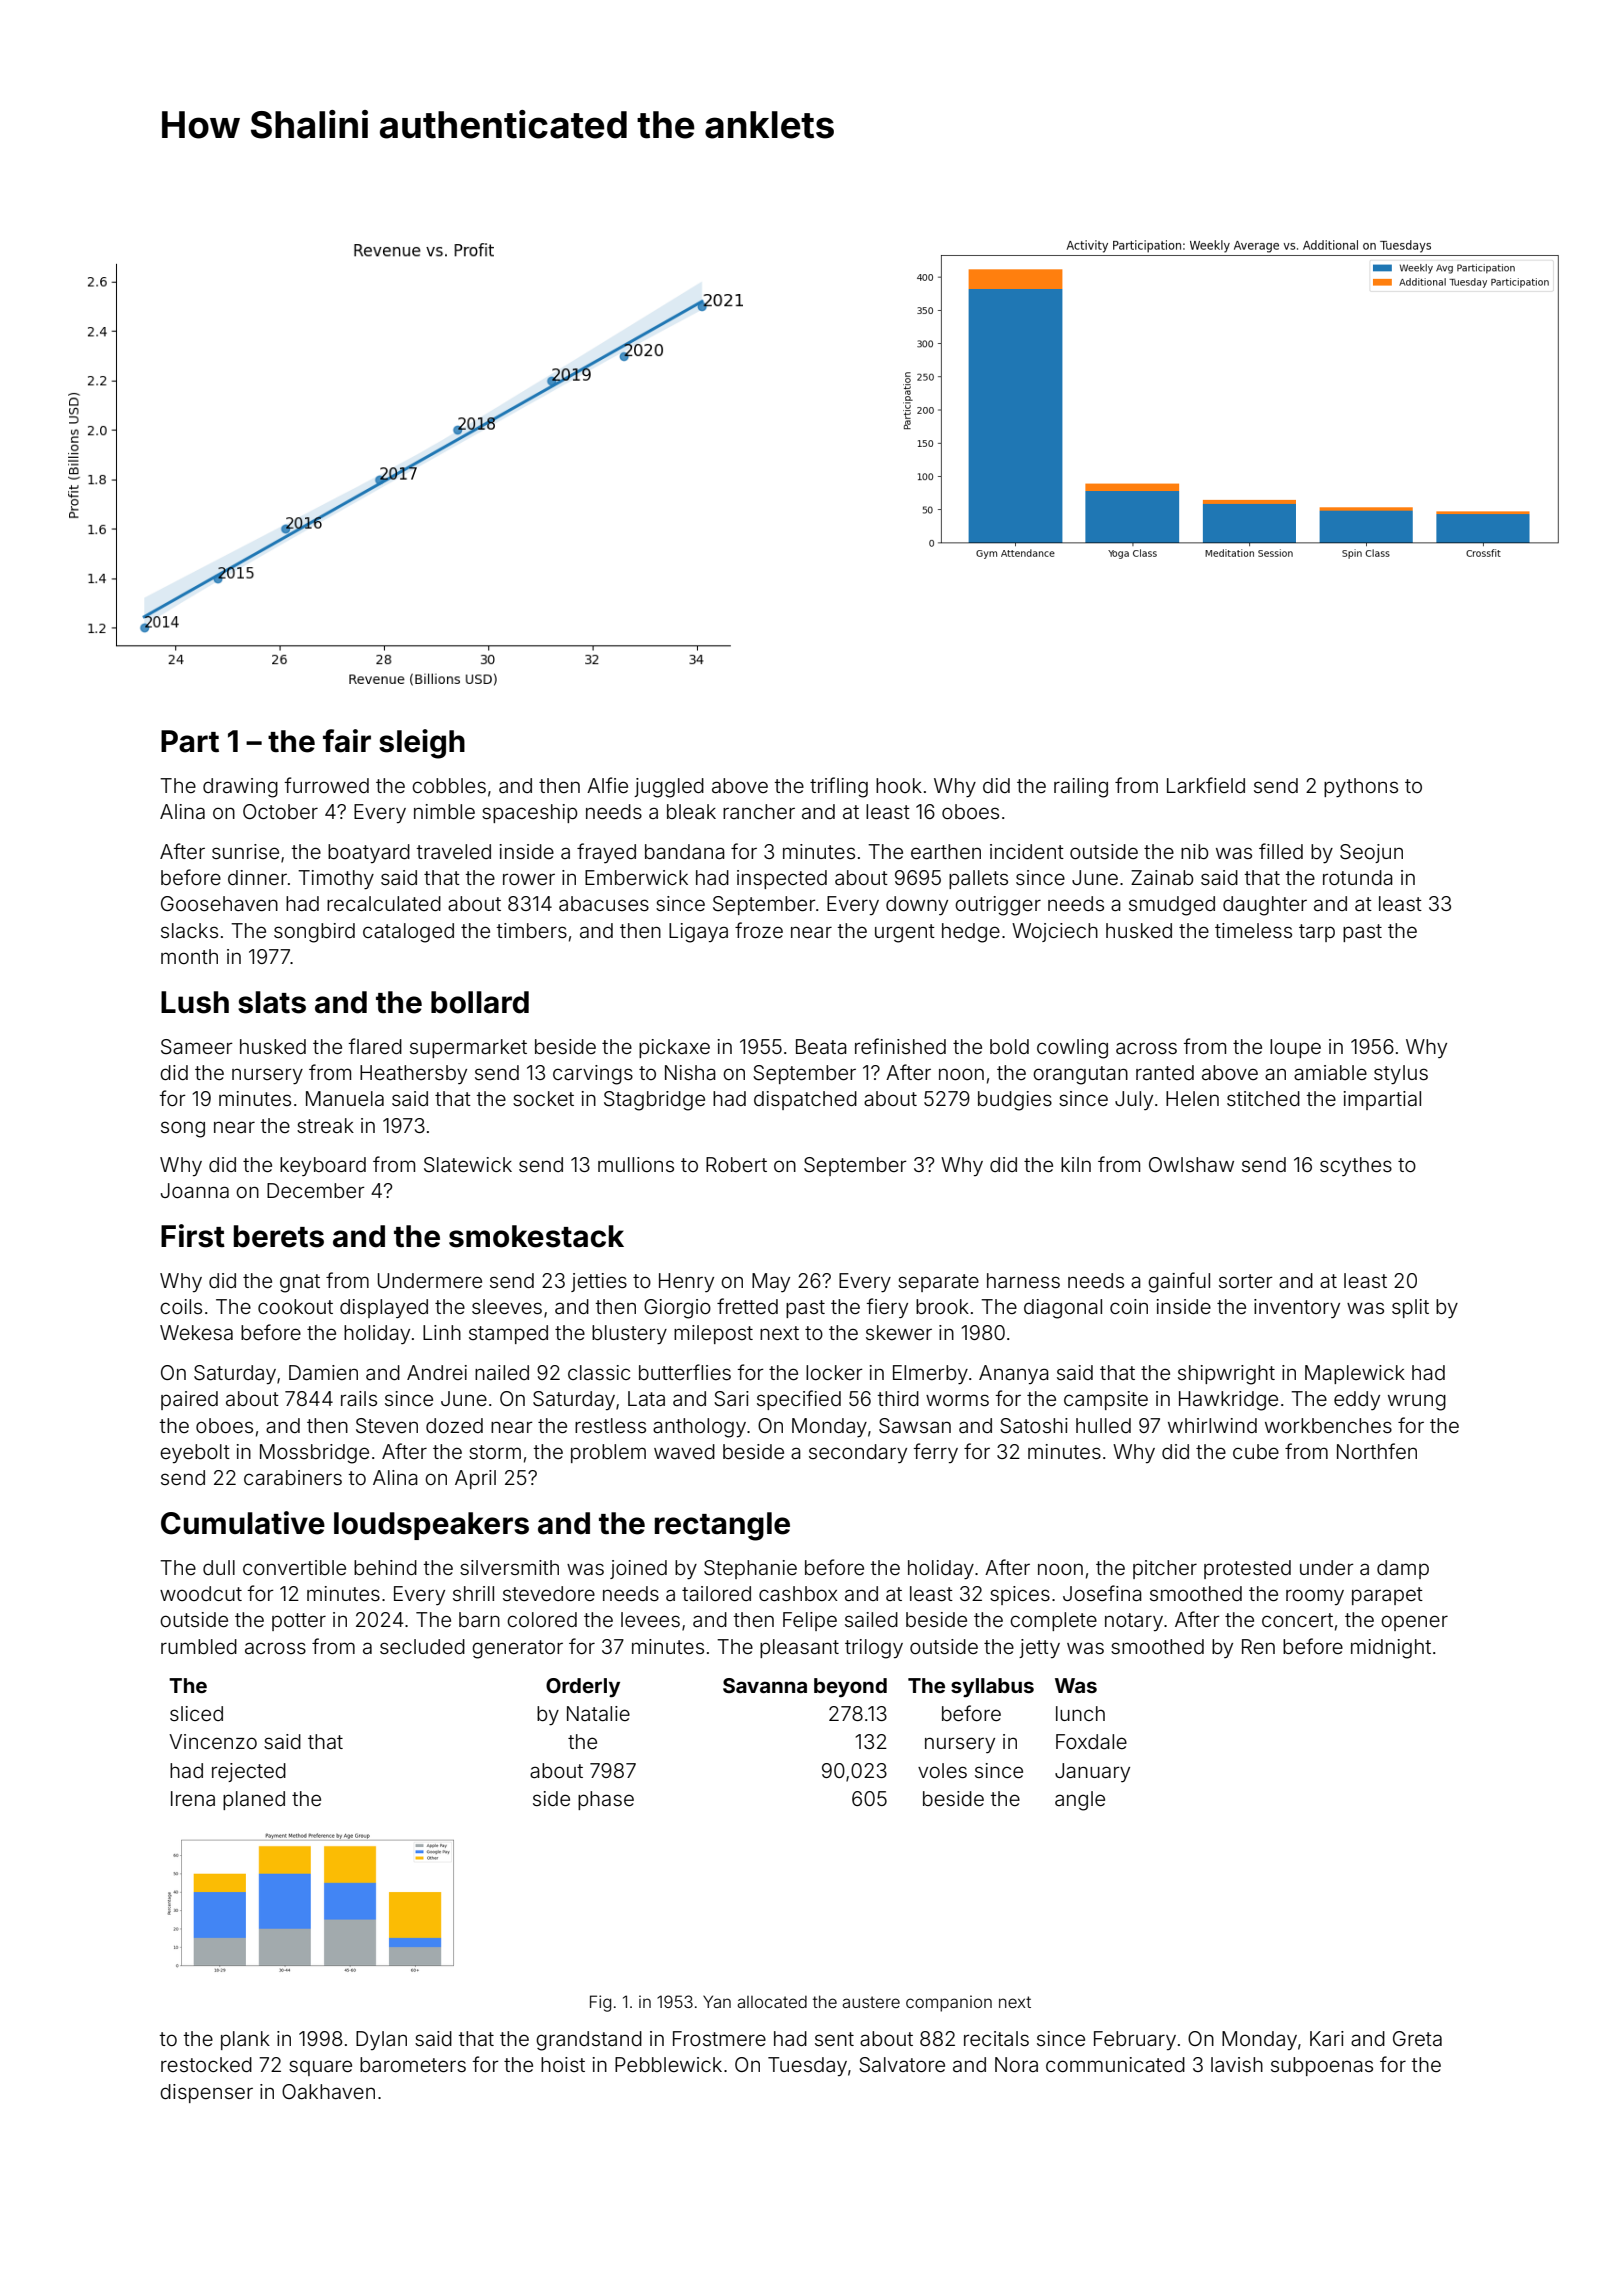 The height and width of the screenshot is (2292, 1620). What do you see at coordinates (629, 1334) in the screenshot?
I see `blustery` at bounding box center [629, 1334].
